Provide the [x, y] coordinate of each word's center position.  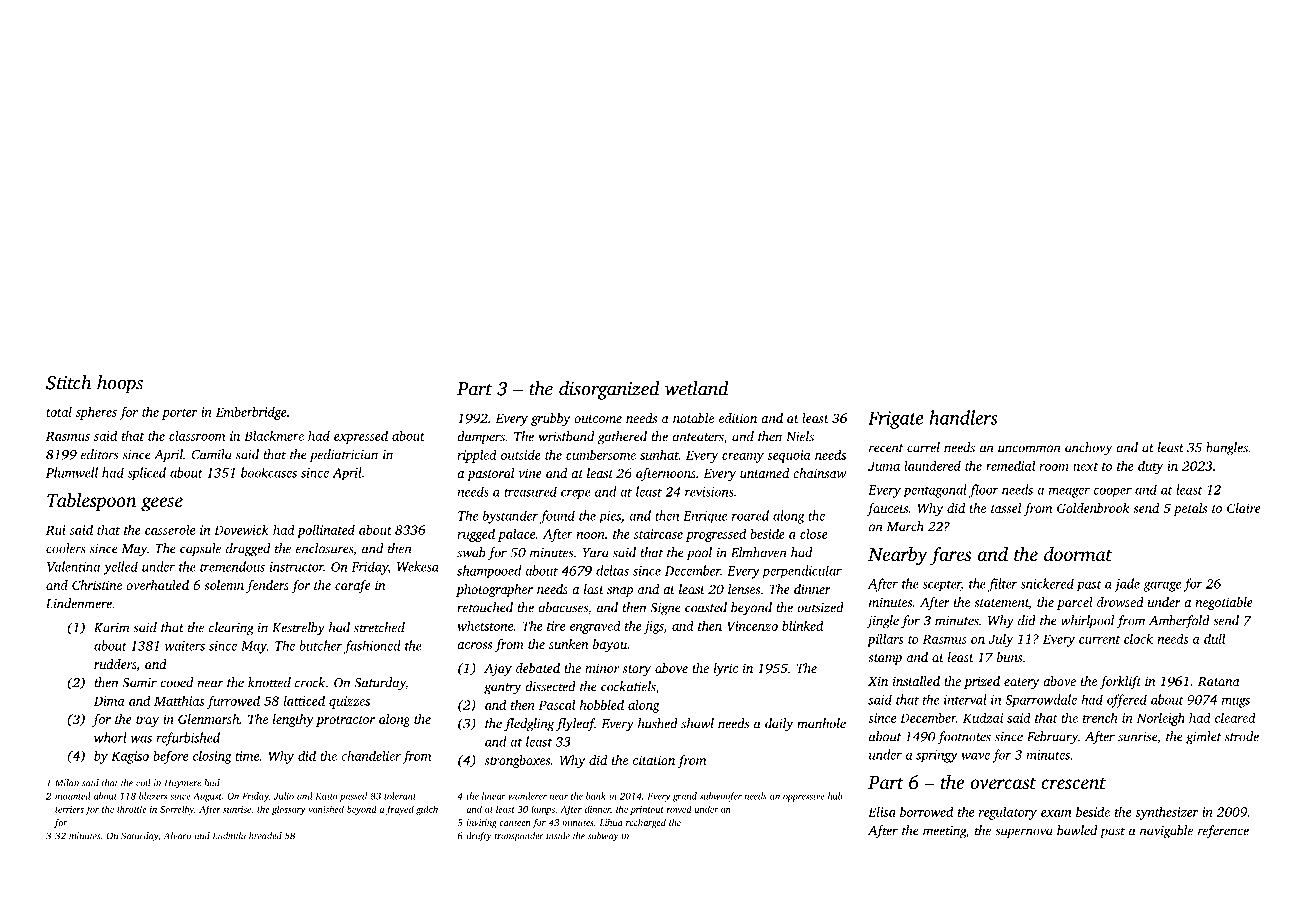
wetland [696, 388]
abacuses [563, 607]
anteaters [698, 437]
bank [596, 796]
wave [975, 756]
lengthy [293, 720]
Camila [211, 454]
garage [1162, 587]
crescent [1073, 783]
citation [654, 760]
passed [353, 797]
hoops [120, 384]
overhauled [157, 585]
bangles [1227, 449]
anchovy [1089, 449]
